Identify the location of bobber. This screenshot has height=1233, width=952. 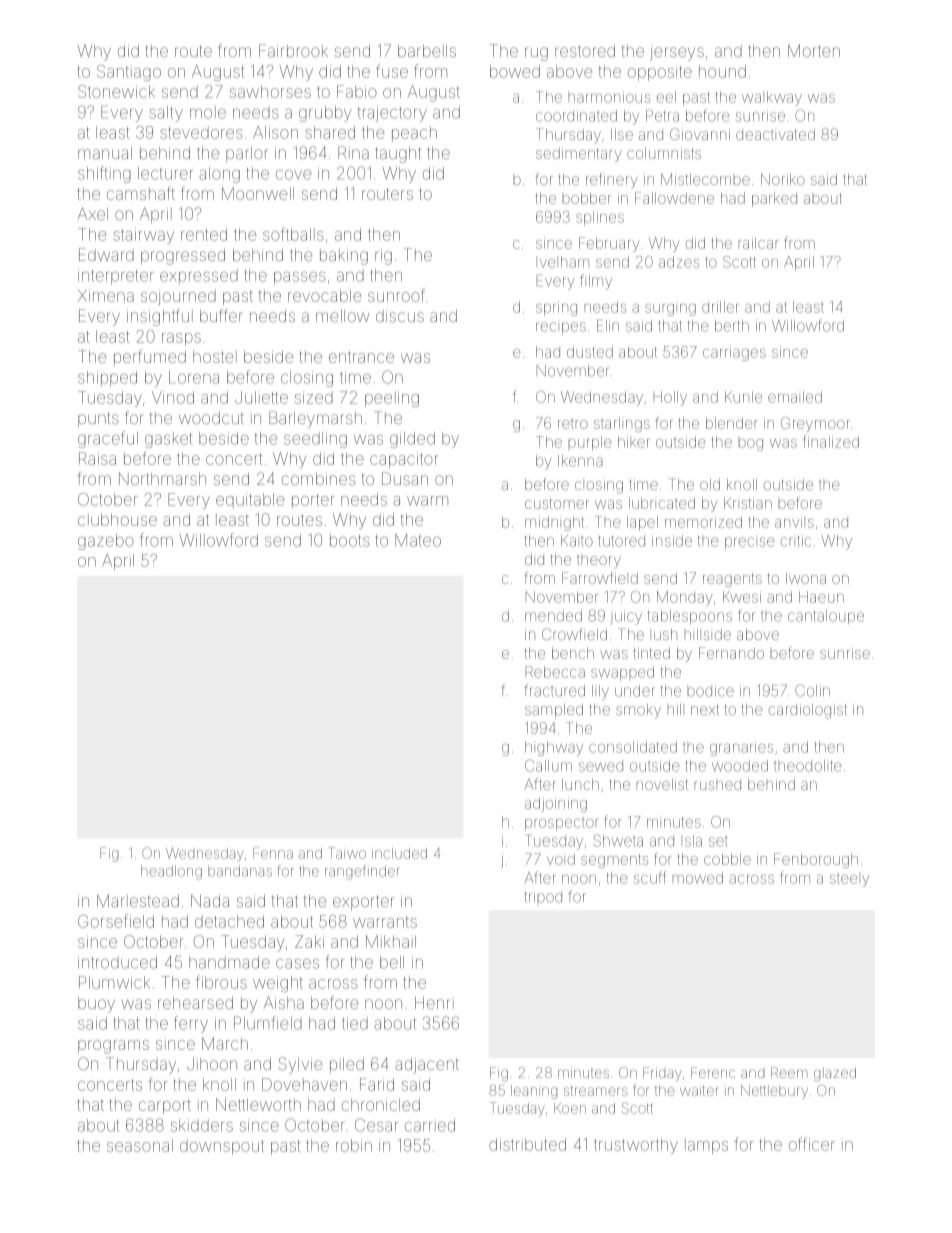
(587, 198).
